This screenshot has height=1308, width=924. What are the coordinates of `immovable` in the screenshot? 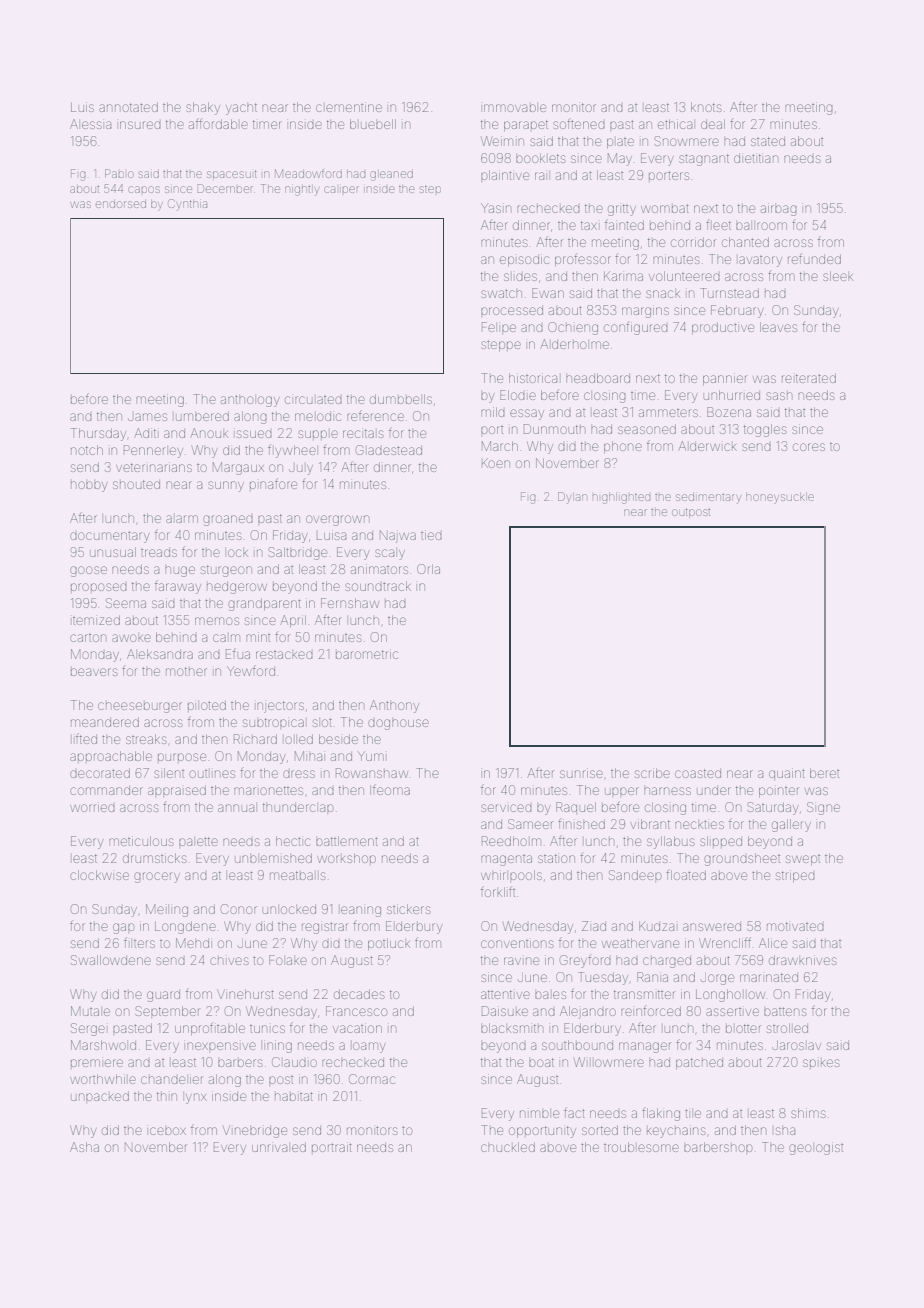 It's located at (515, 108).
